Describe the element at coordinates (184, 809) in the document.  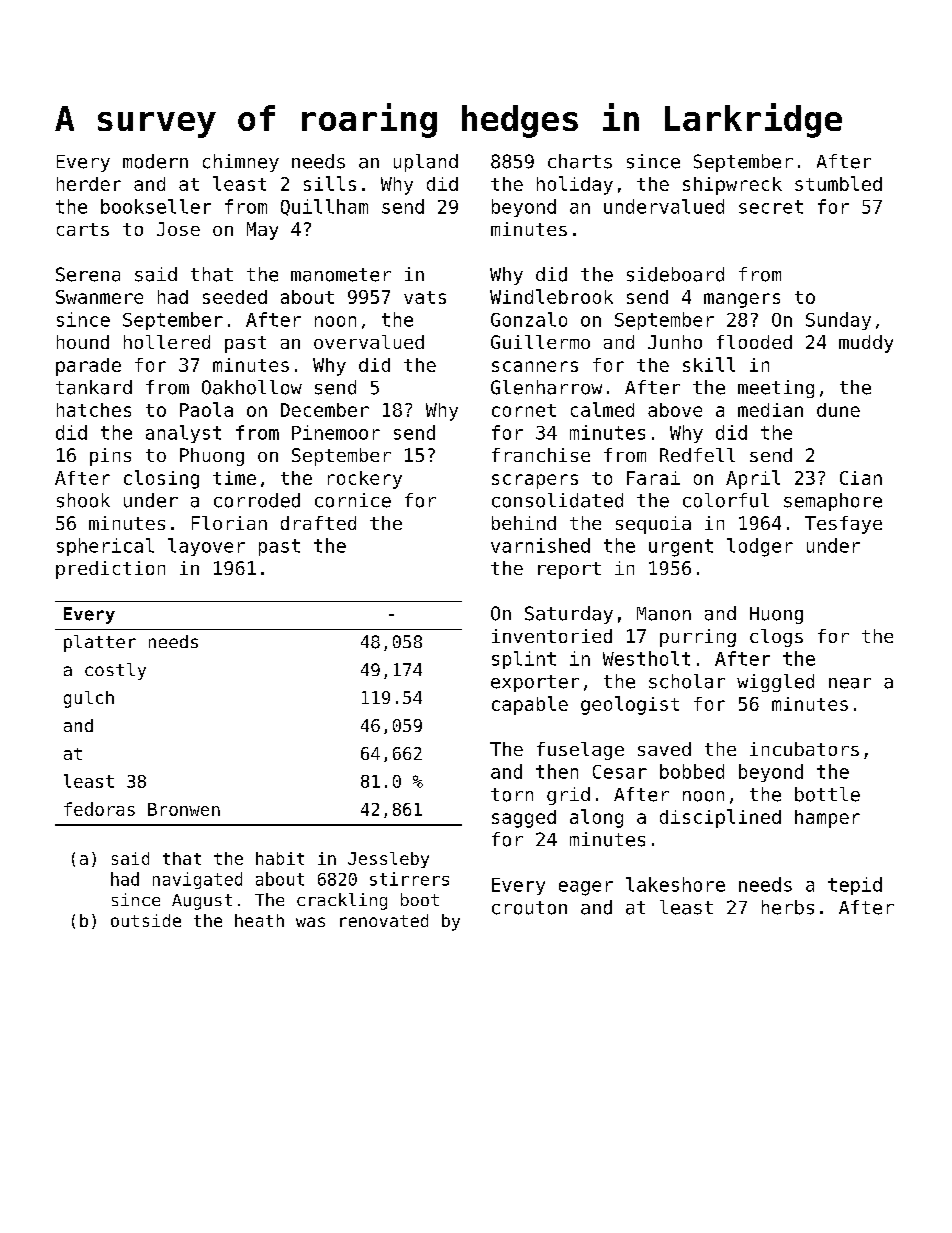
I see `Bronwen` at that location.
